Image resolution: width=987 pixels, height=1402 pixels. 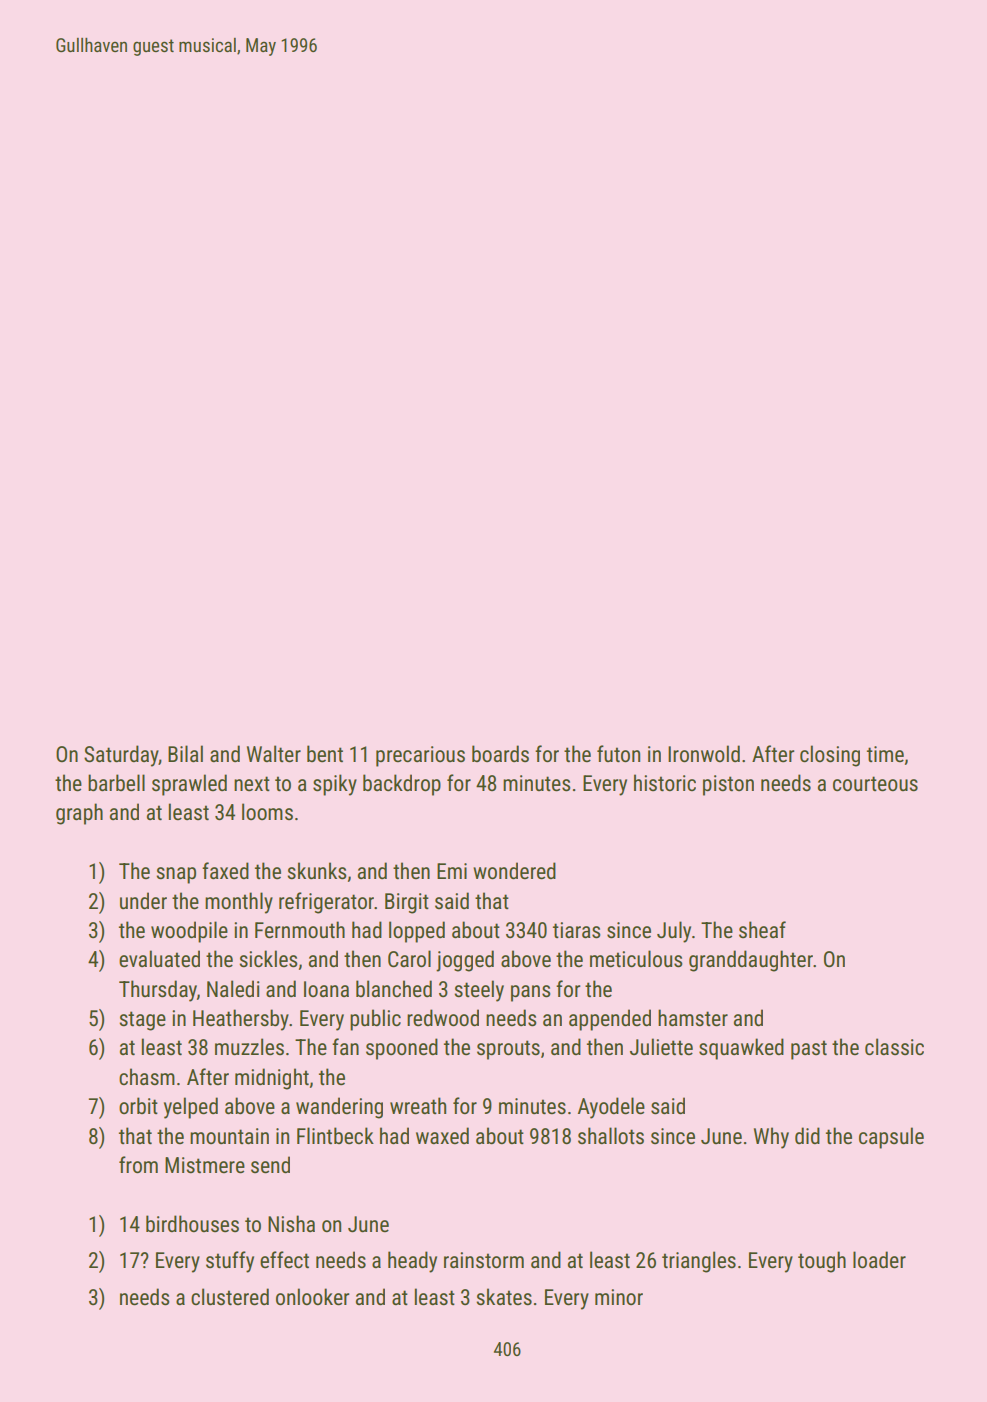 What do you see at coordinates (885, 754) in the screenshot?
I see `time` at bounding box center [885, 754].
